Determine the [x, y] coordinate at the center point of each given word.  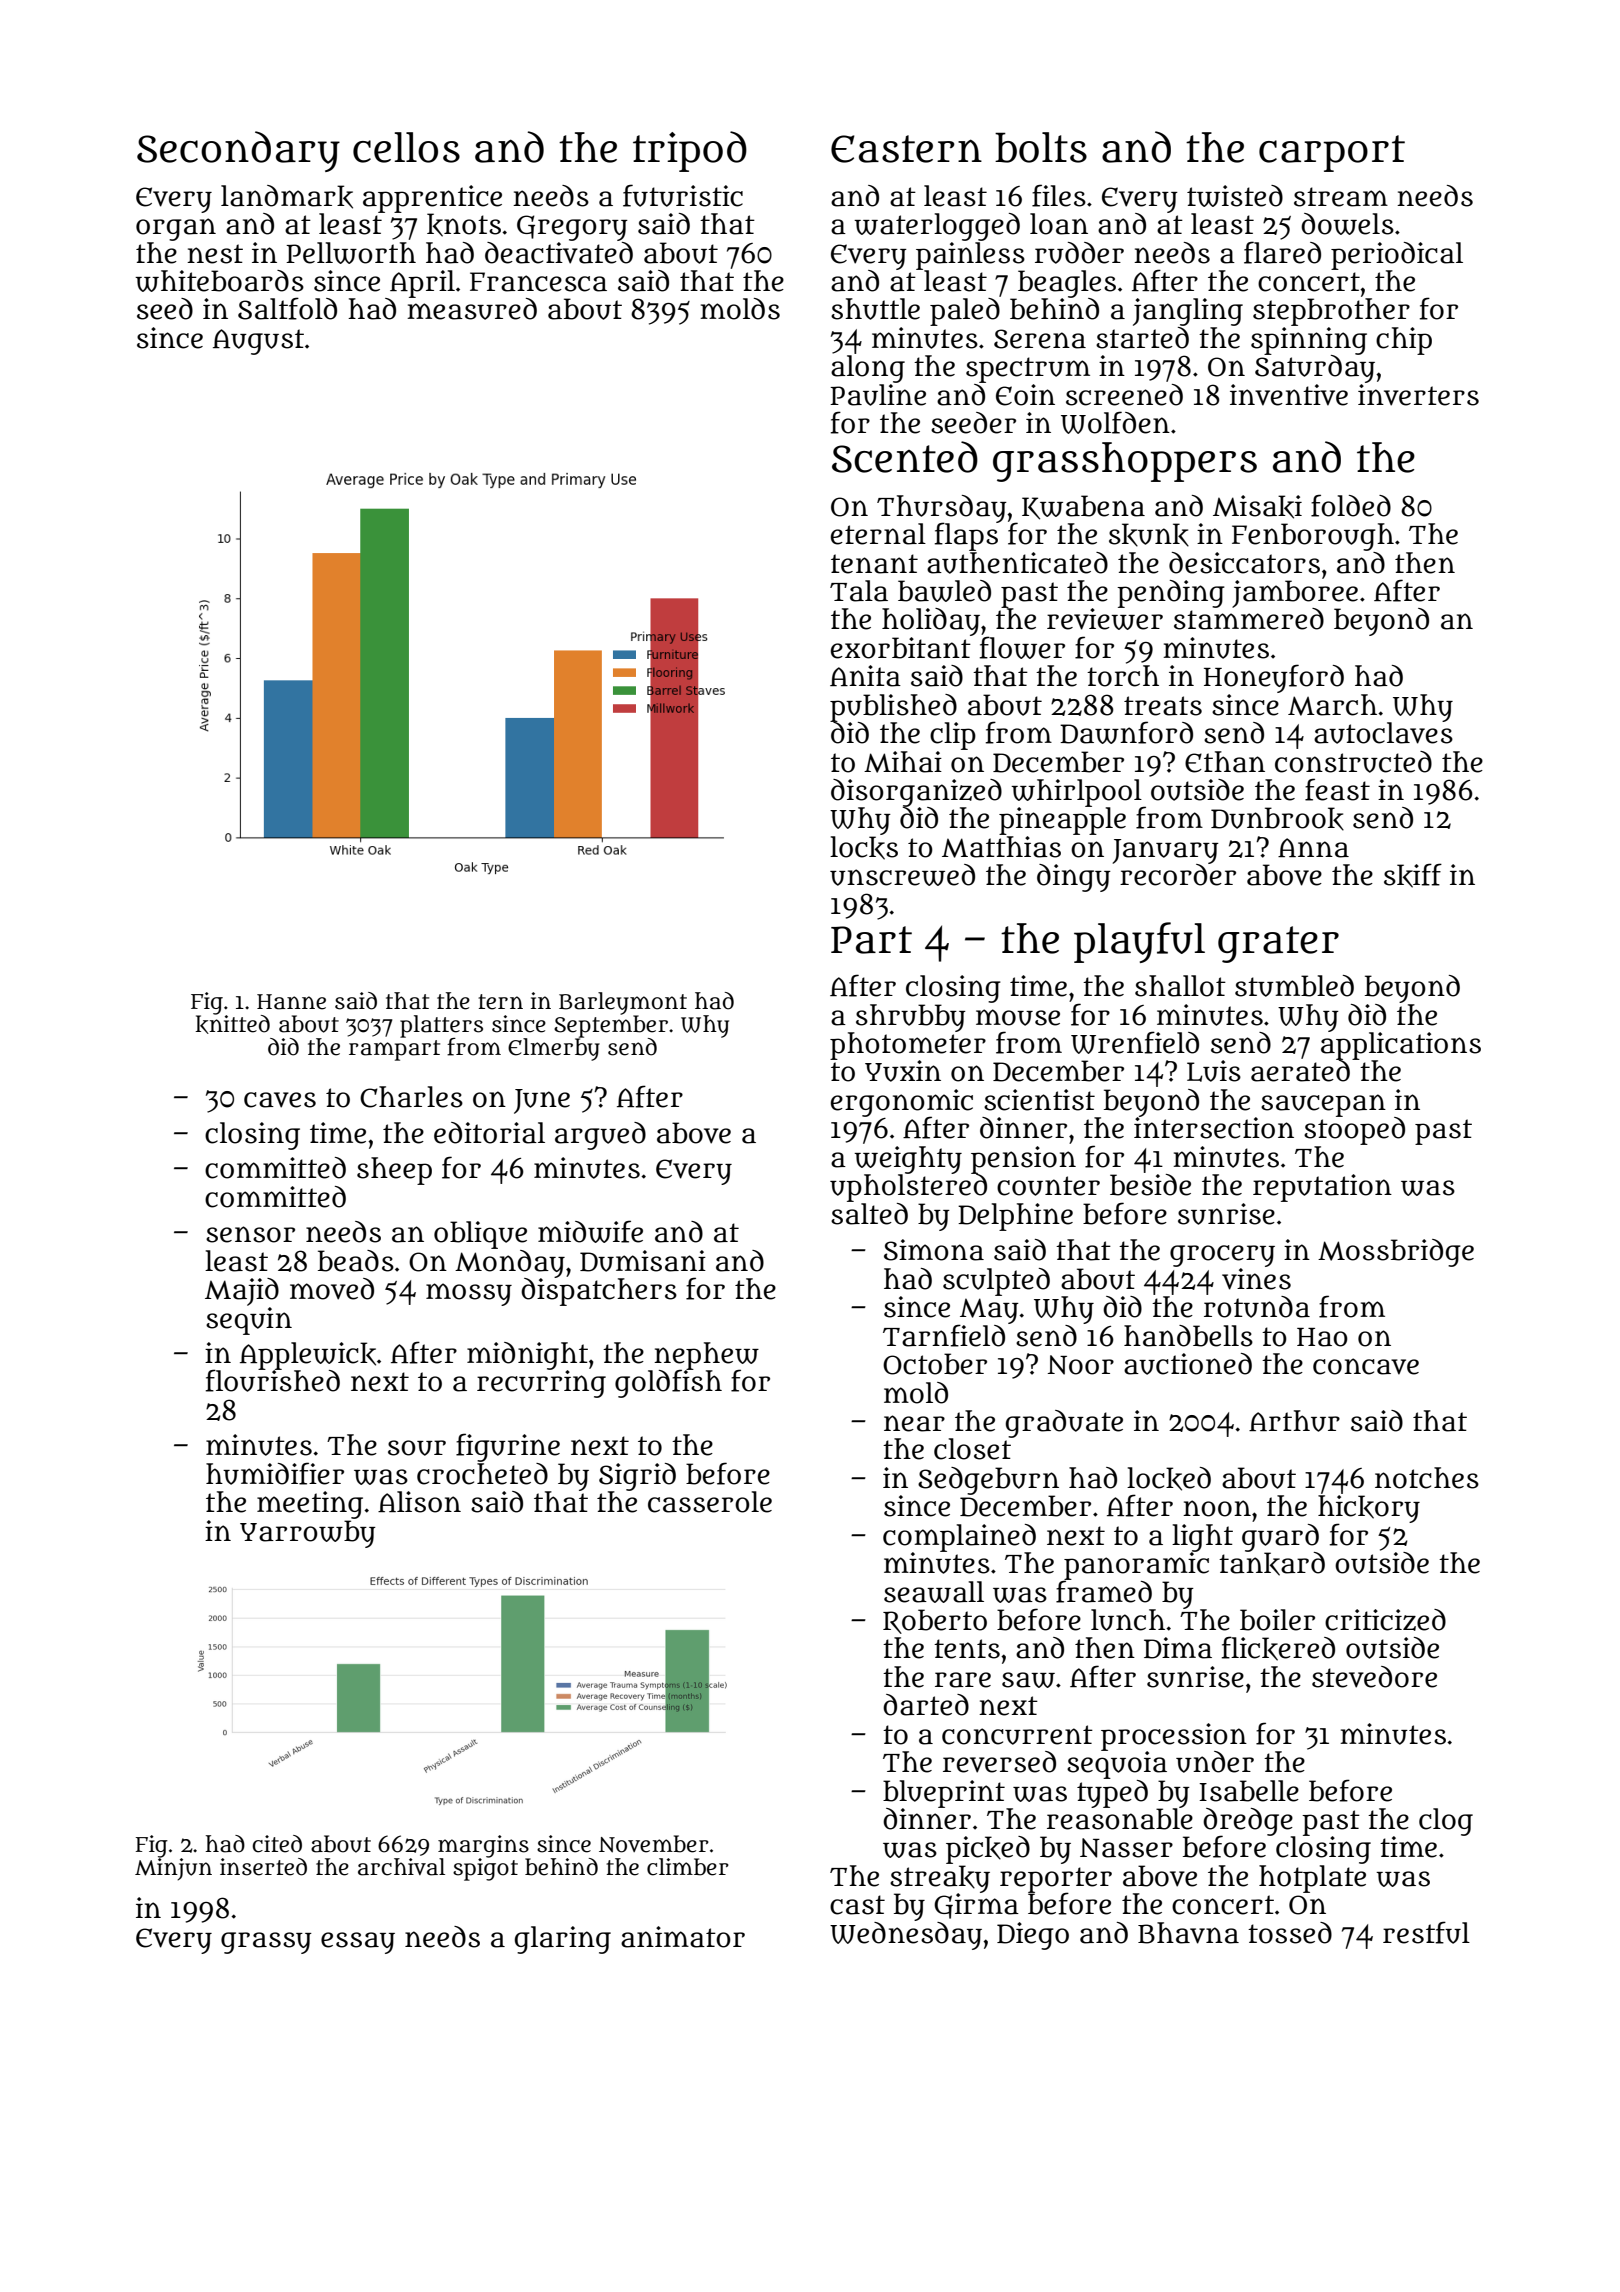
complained [959, 1538]
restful [1426, 1932]
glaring [563, 1940]
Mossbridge [1396, 1253]
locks [864, 848]
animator [683, 1937]
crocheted [482, 1474]
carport [1332, 153]
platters [441, 1026]
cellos [406, 147]
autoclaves [1383, 733]
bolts [1041, 147]
